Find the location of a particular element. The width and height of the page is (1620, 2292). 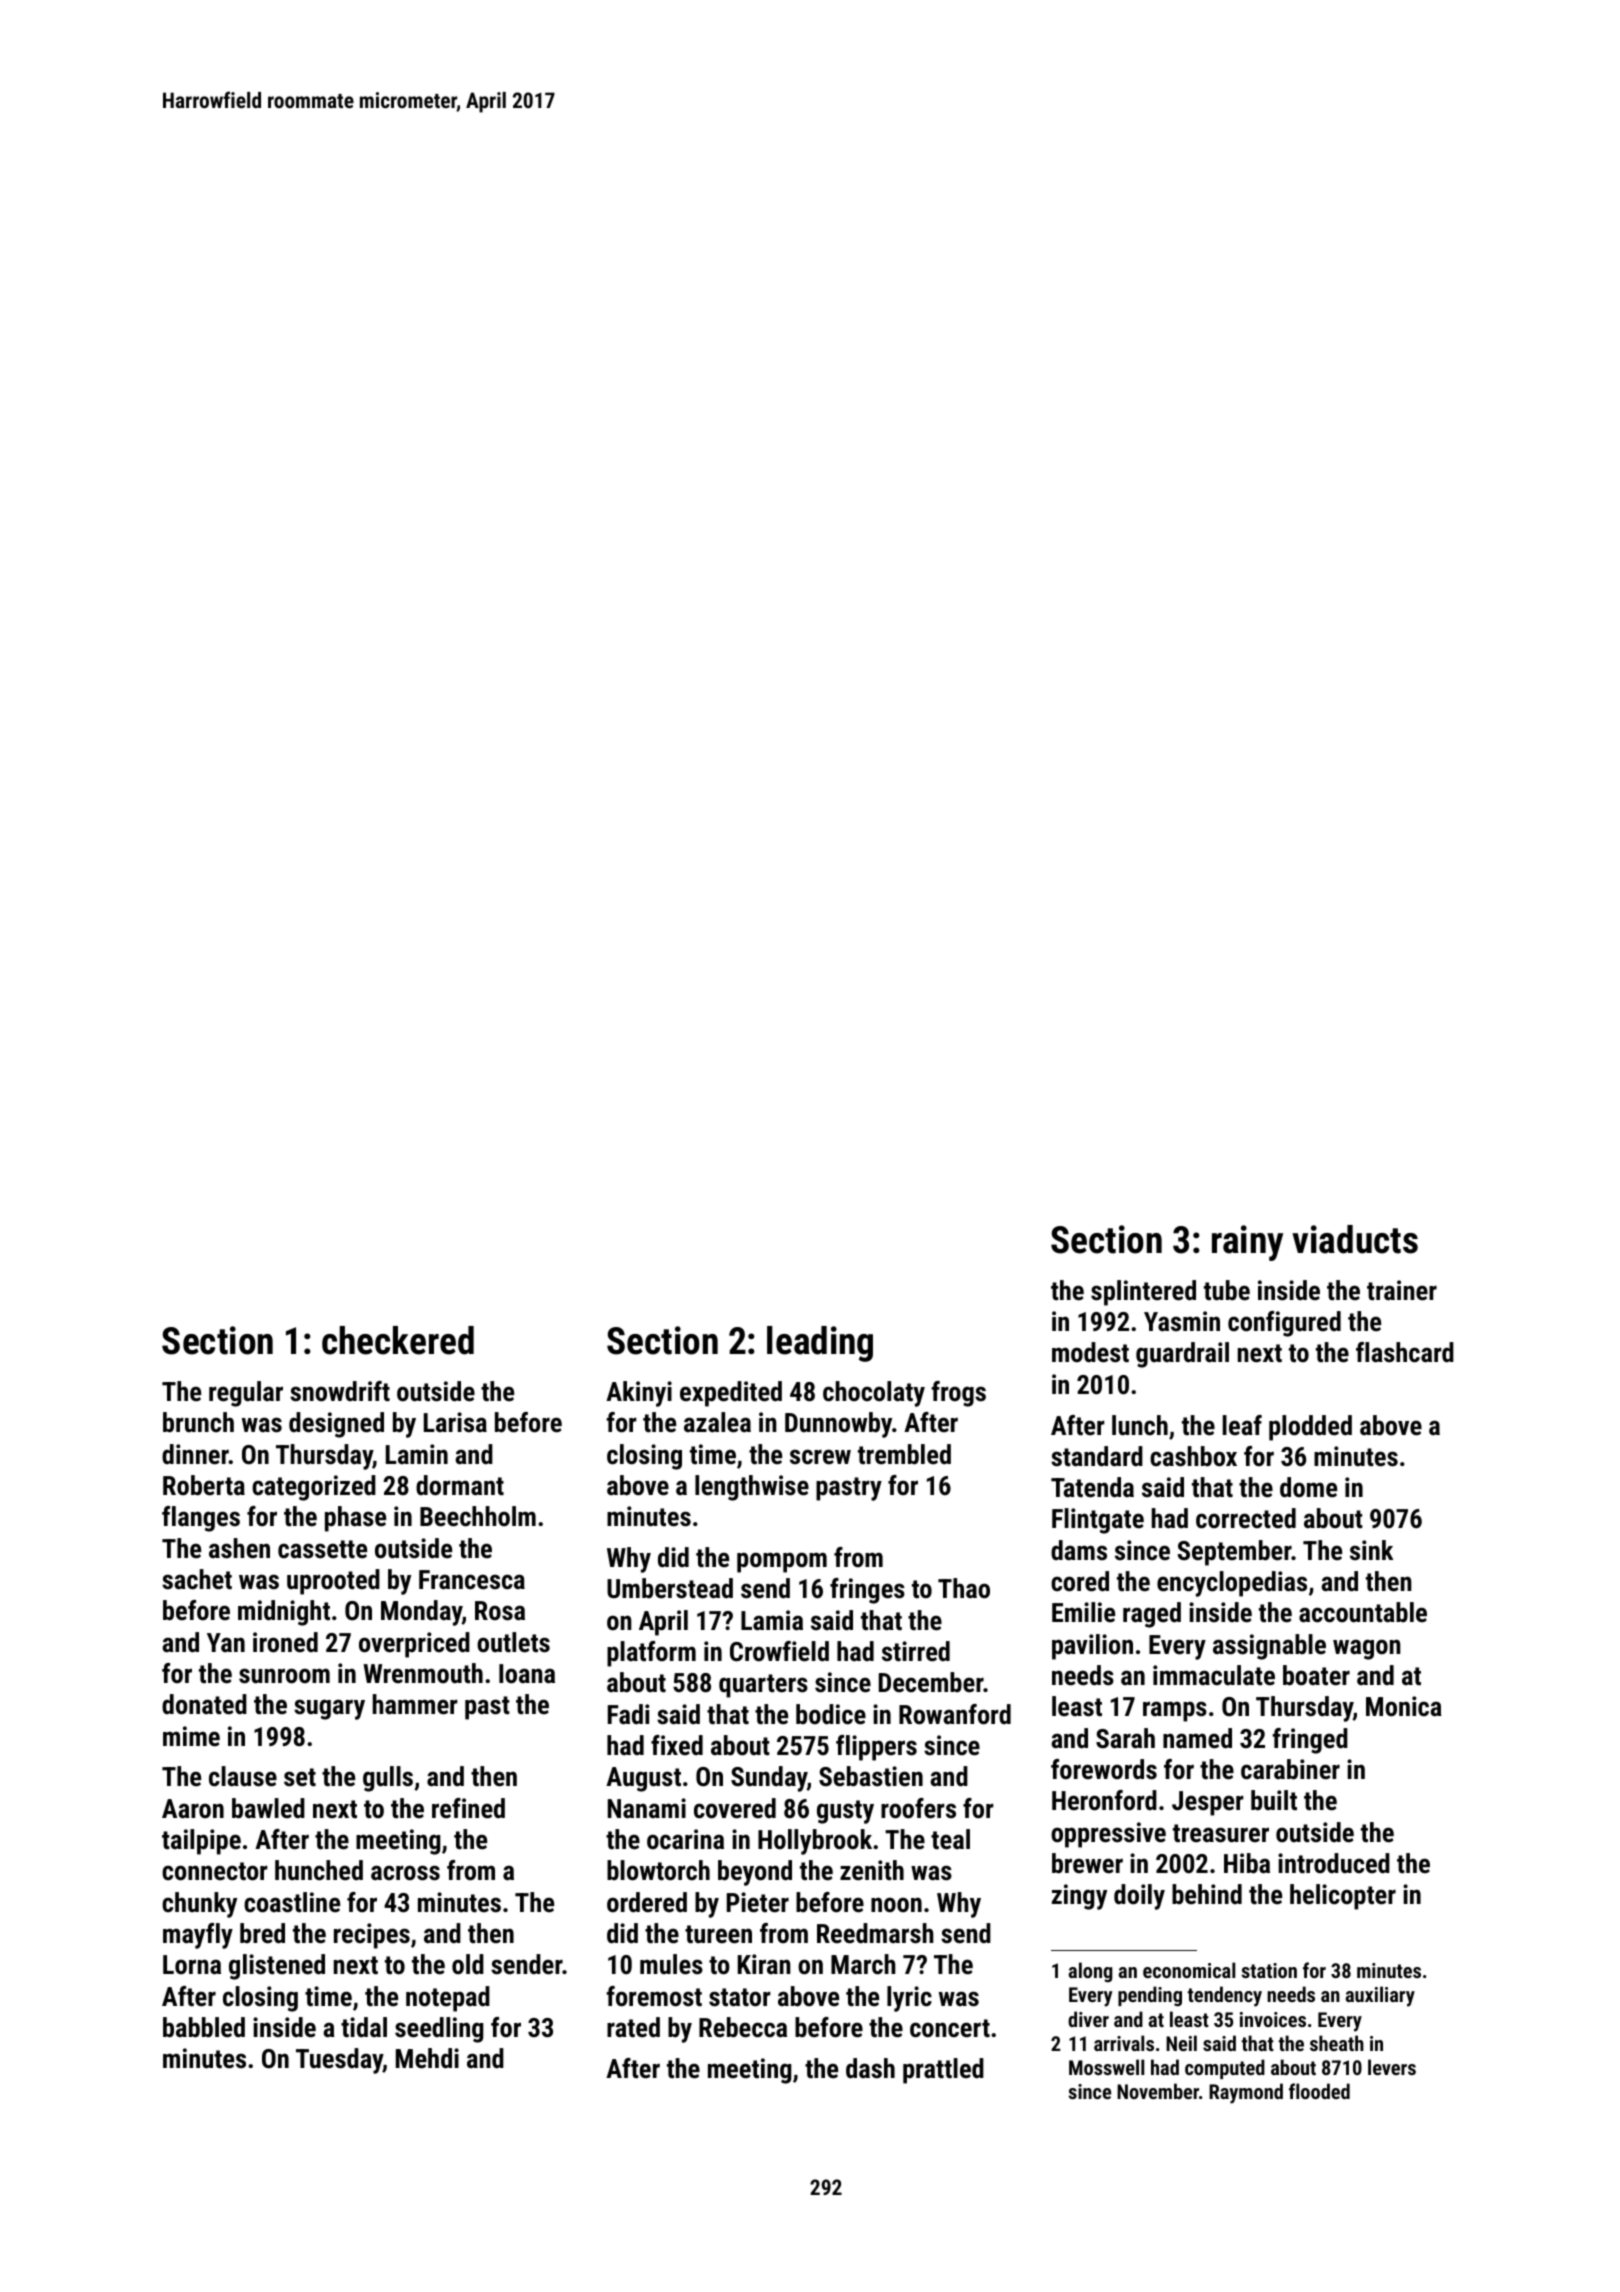

donated is located at coordinates (204, 1704).
